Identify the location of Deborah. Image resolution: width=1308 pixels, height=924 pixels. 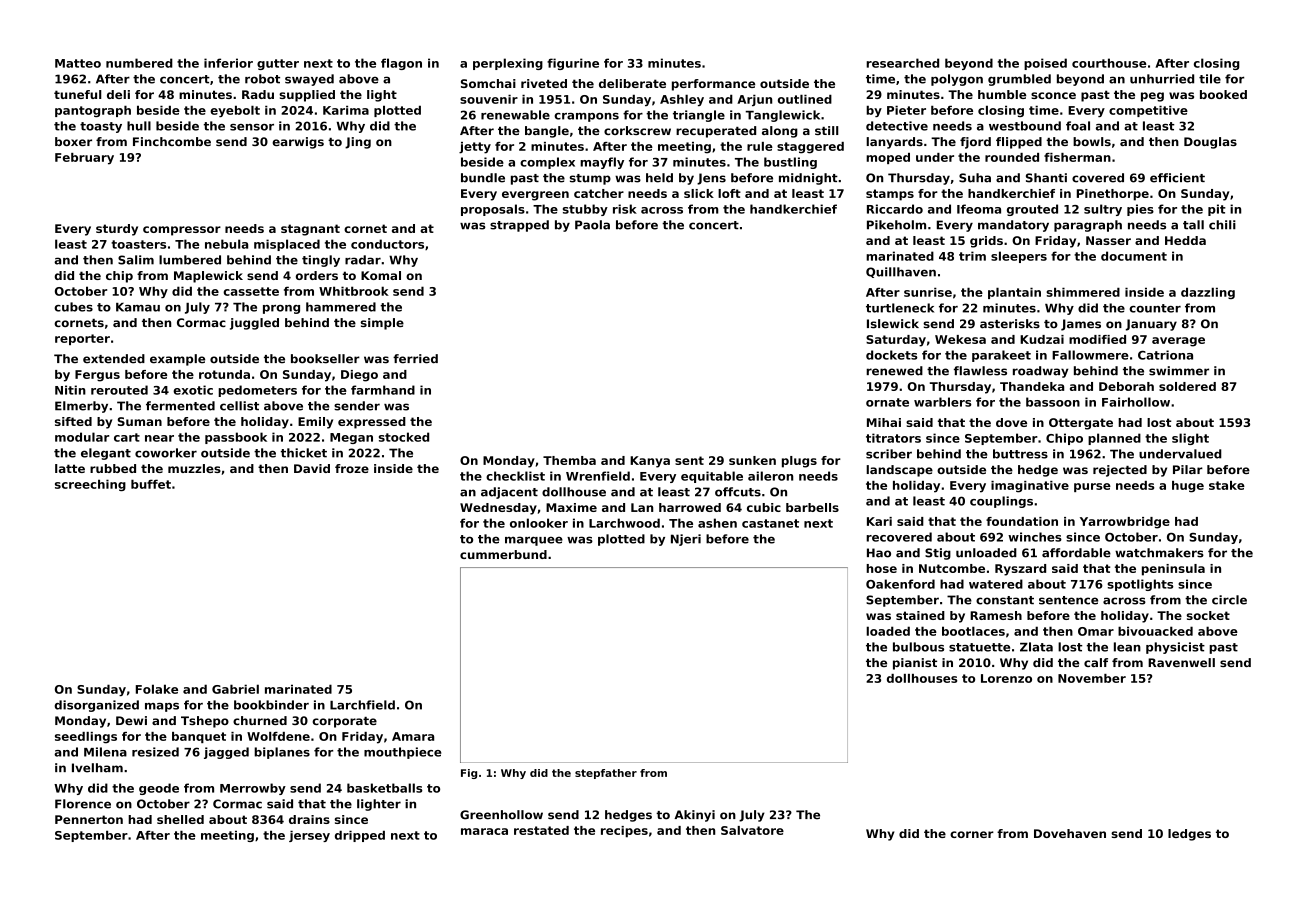
(1126, 386).
